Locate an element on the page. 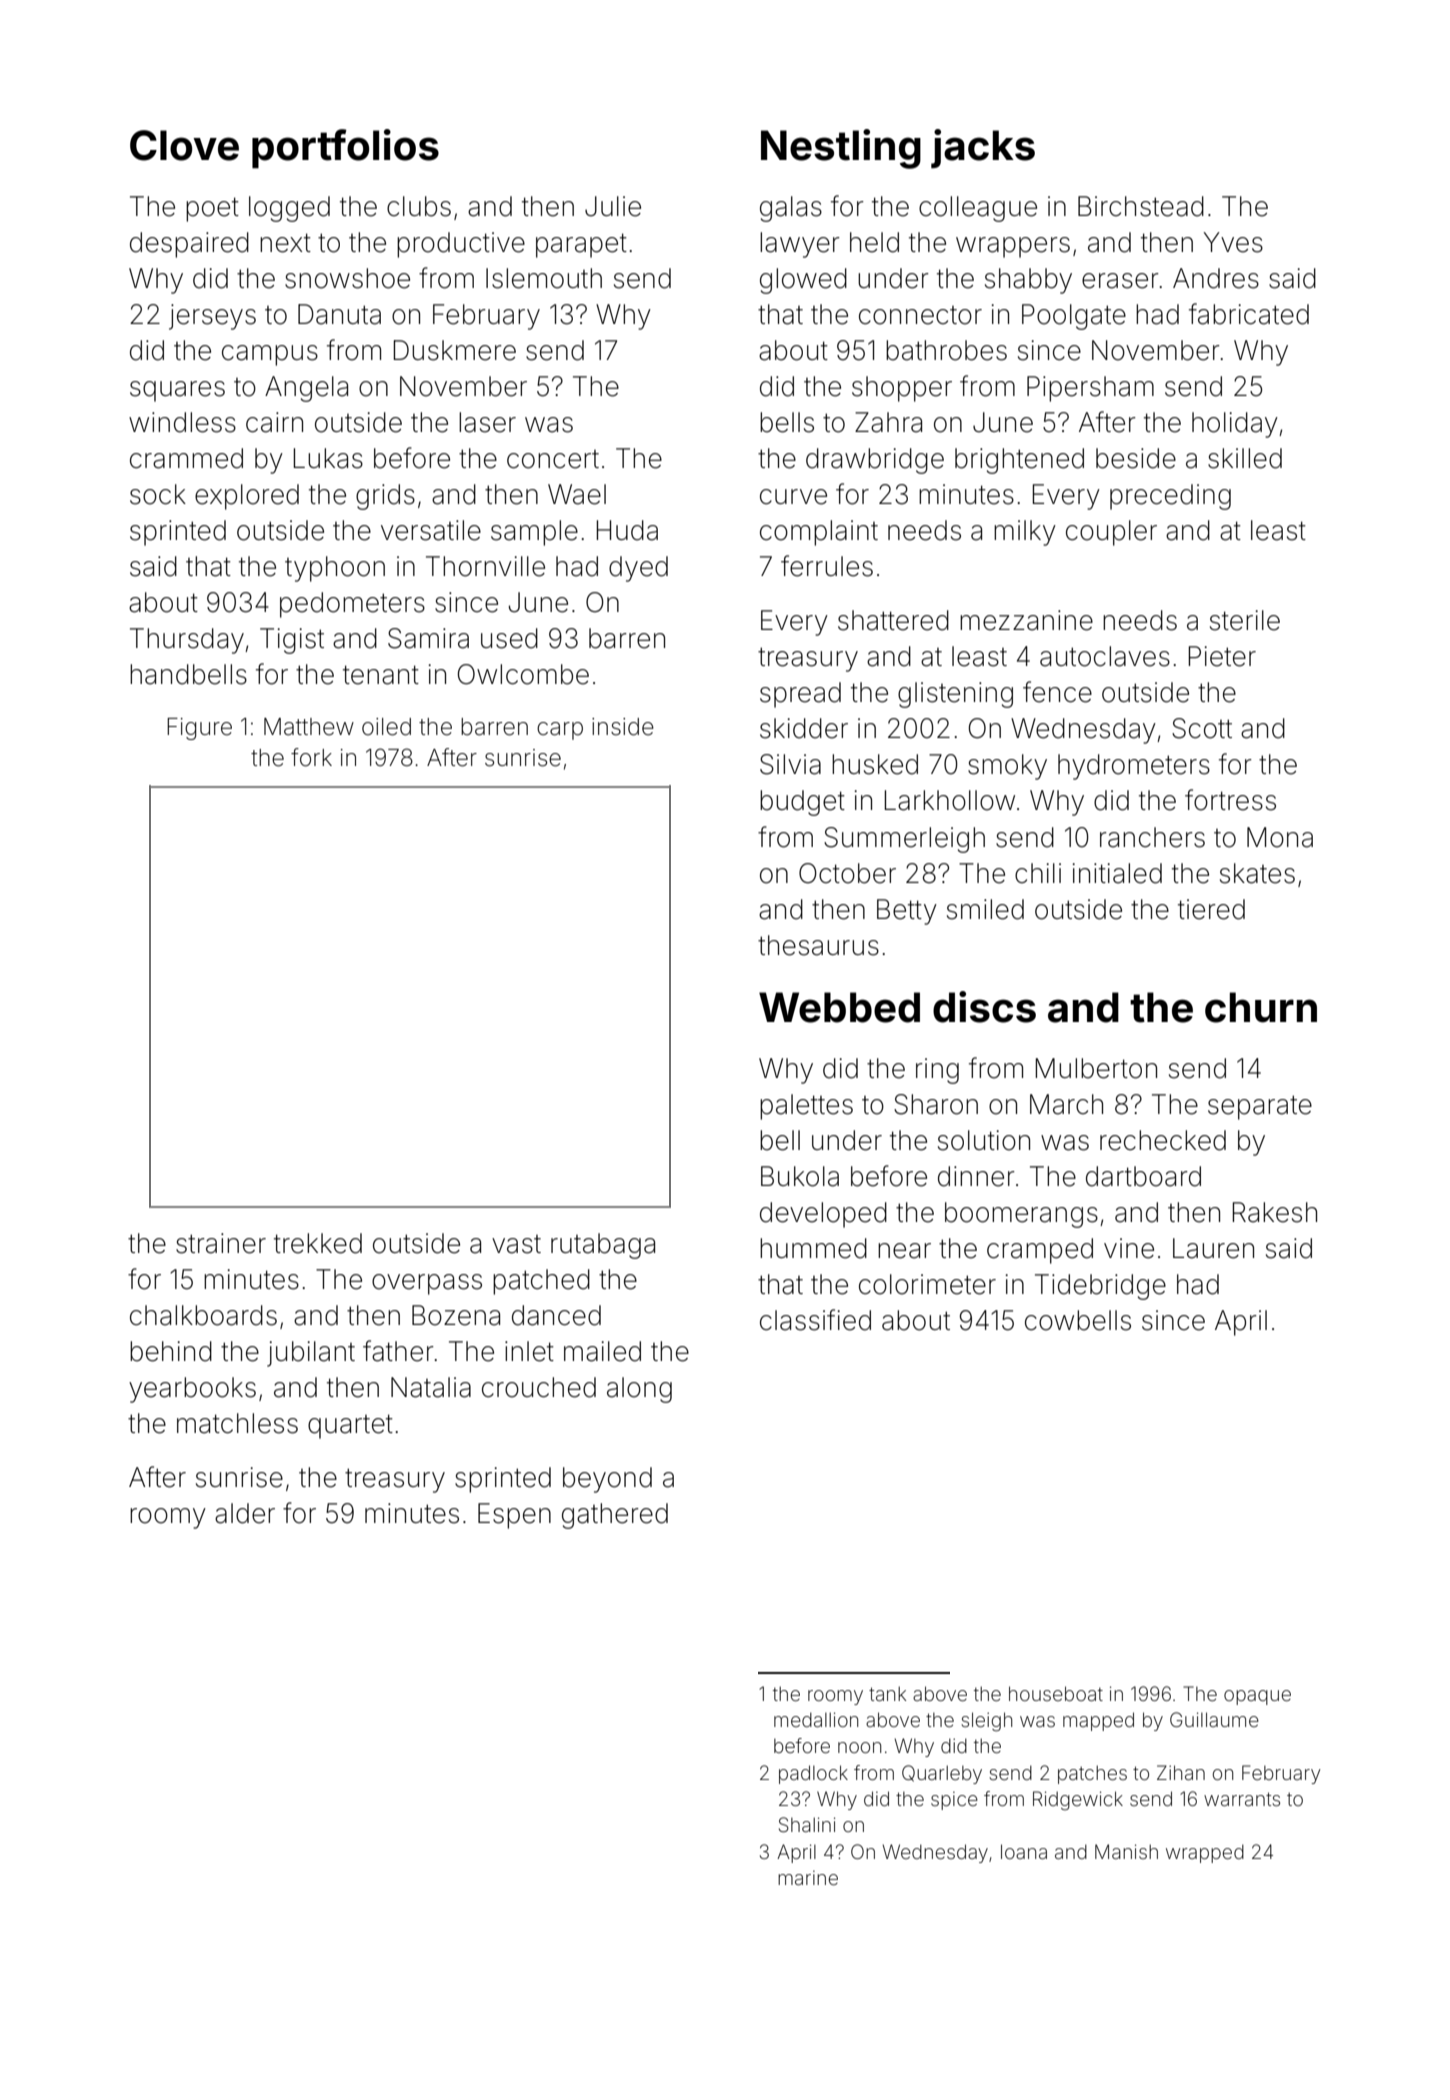  Birchstead is located at coordinates (1141, 206).
